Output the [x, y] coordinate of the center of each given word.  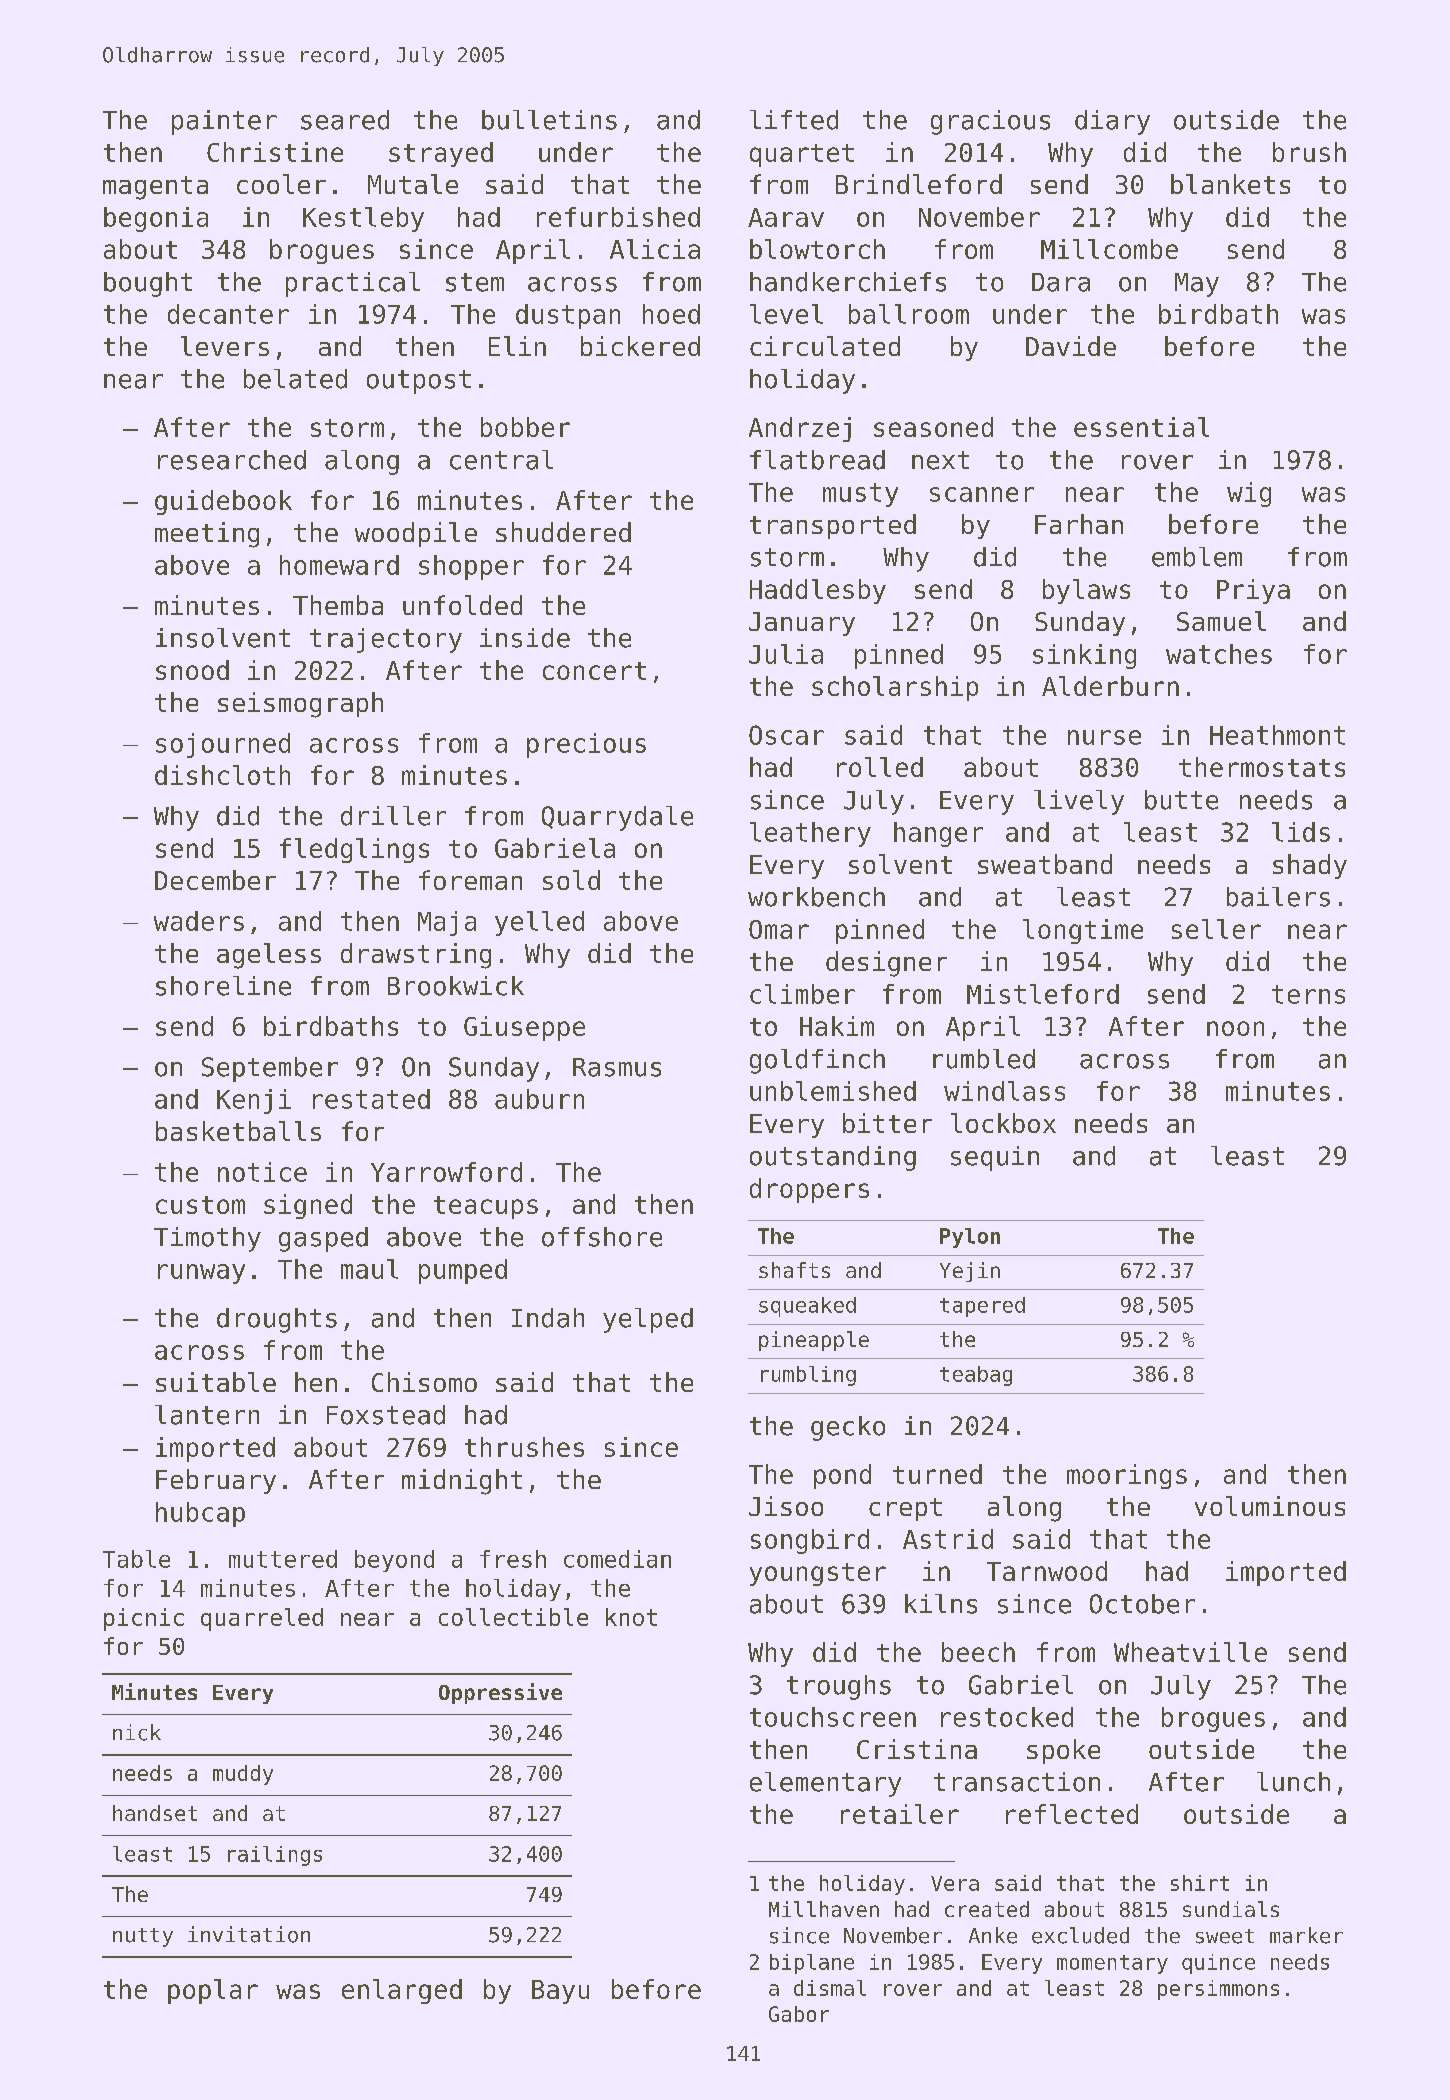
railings [275, 1856]
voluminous [1270, 1506]
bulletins [549, 120]
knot [631, 1617]
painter [224, 122]
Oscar [786, 735]
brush [1309, 152]
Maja [447, 923]
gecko [848, 1428]
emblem [1197, 557]
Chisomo [424, 1382]
